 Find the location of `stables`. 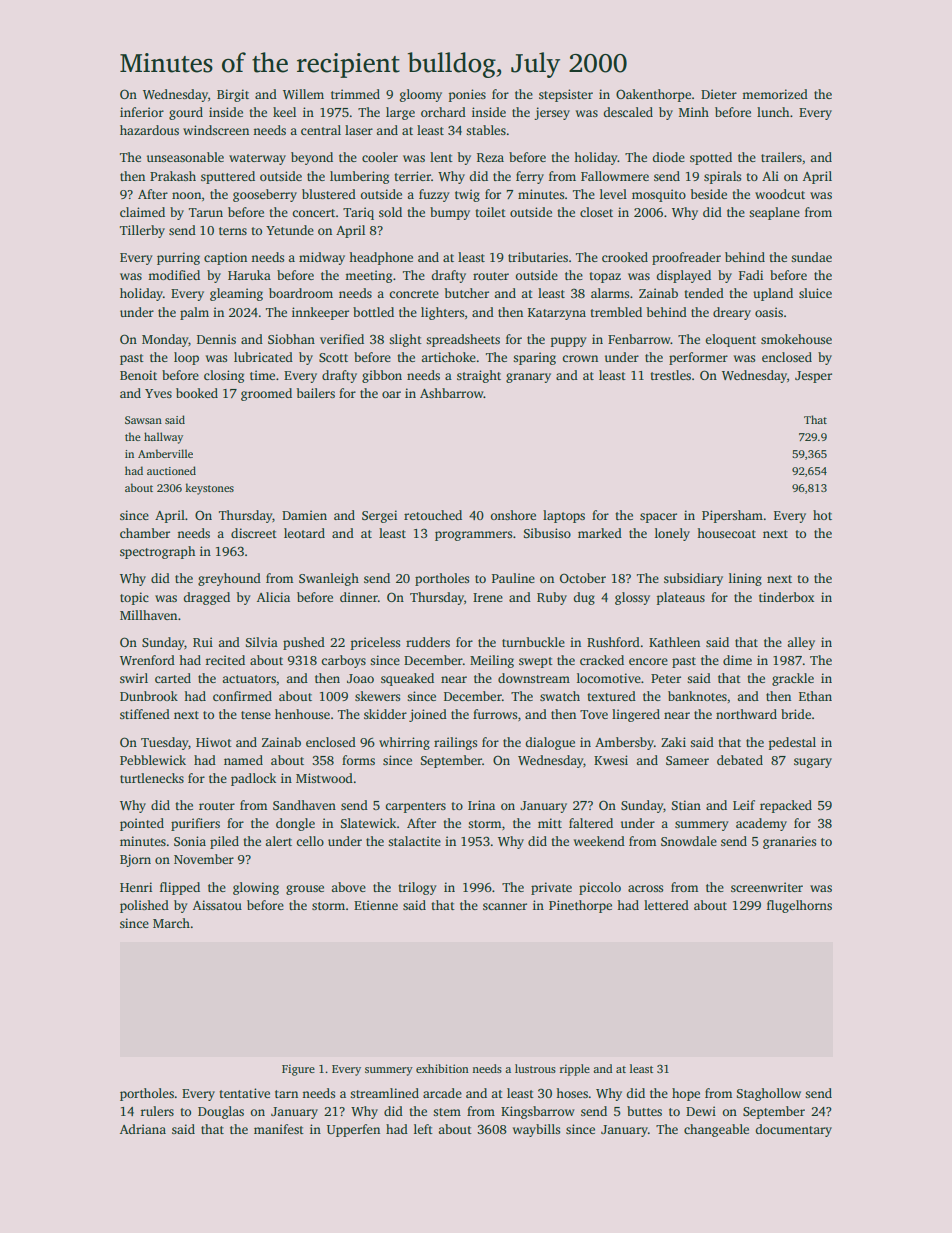

stables is located at coordinates (486, 130).
